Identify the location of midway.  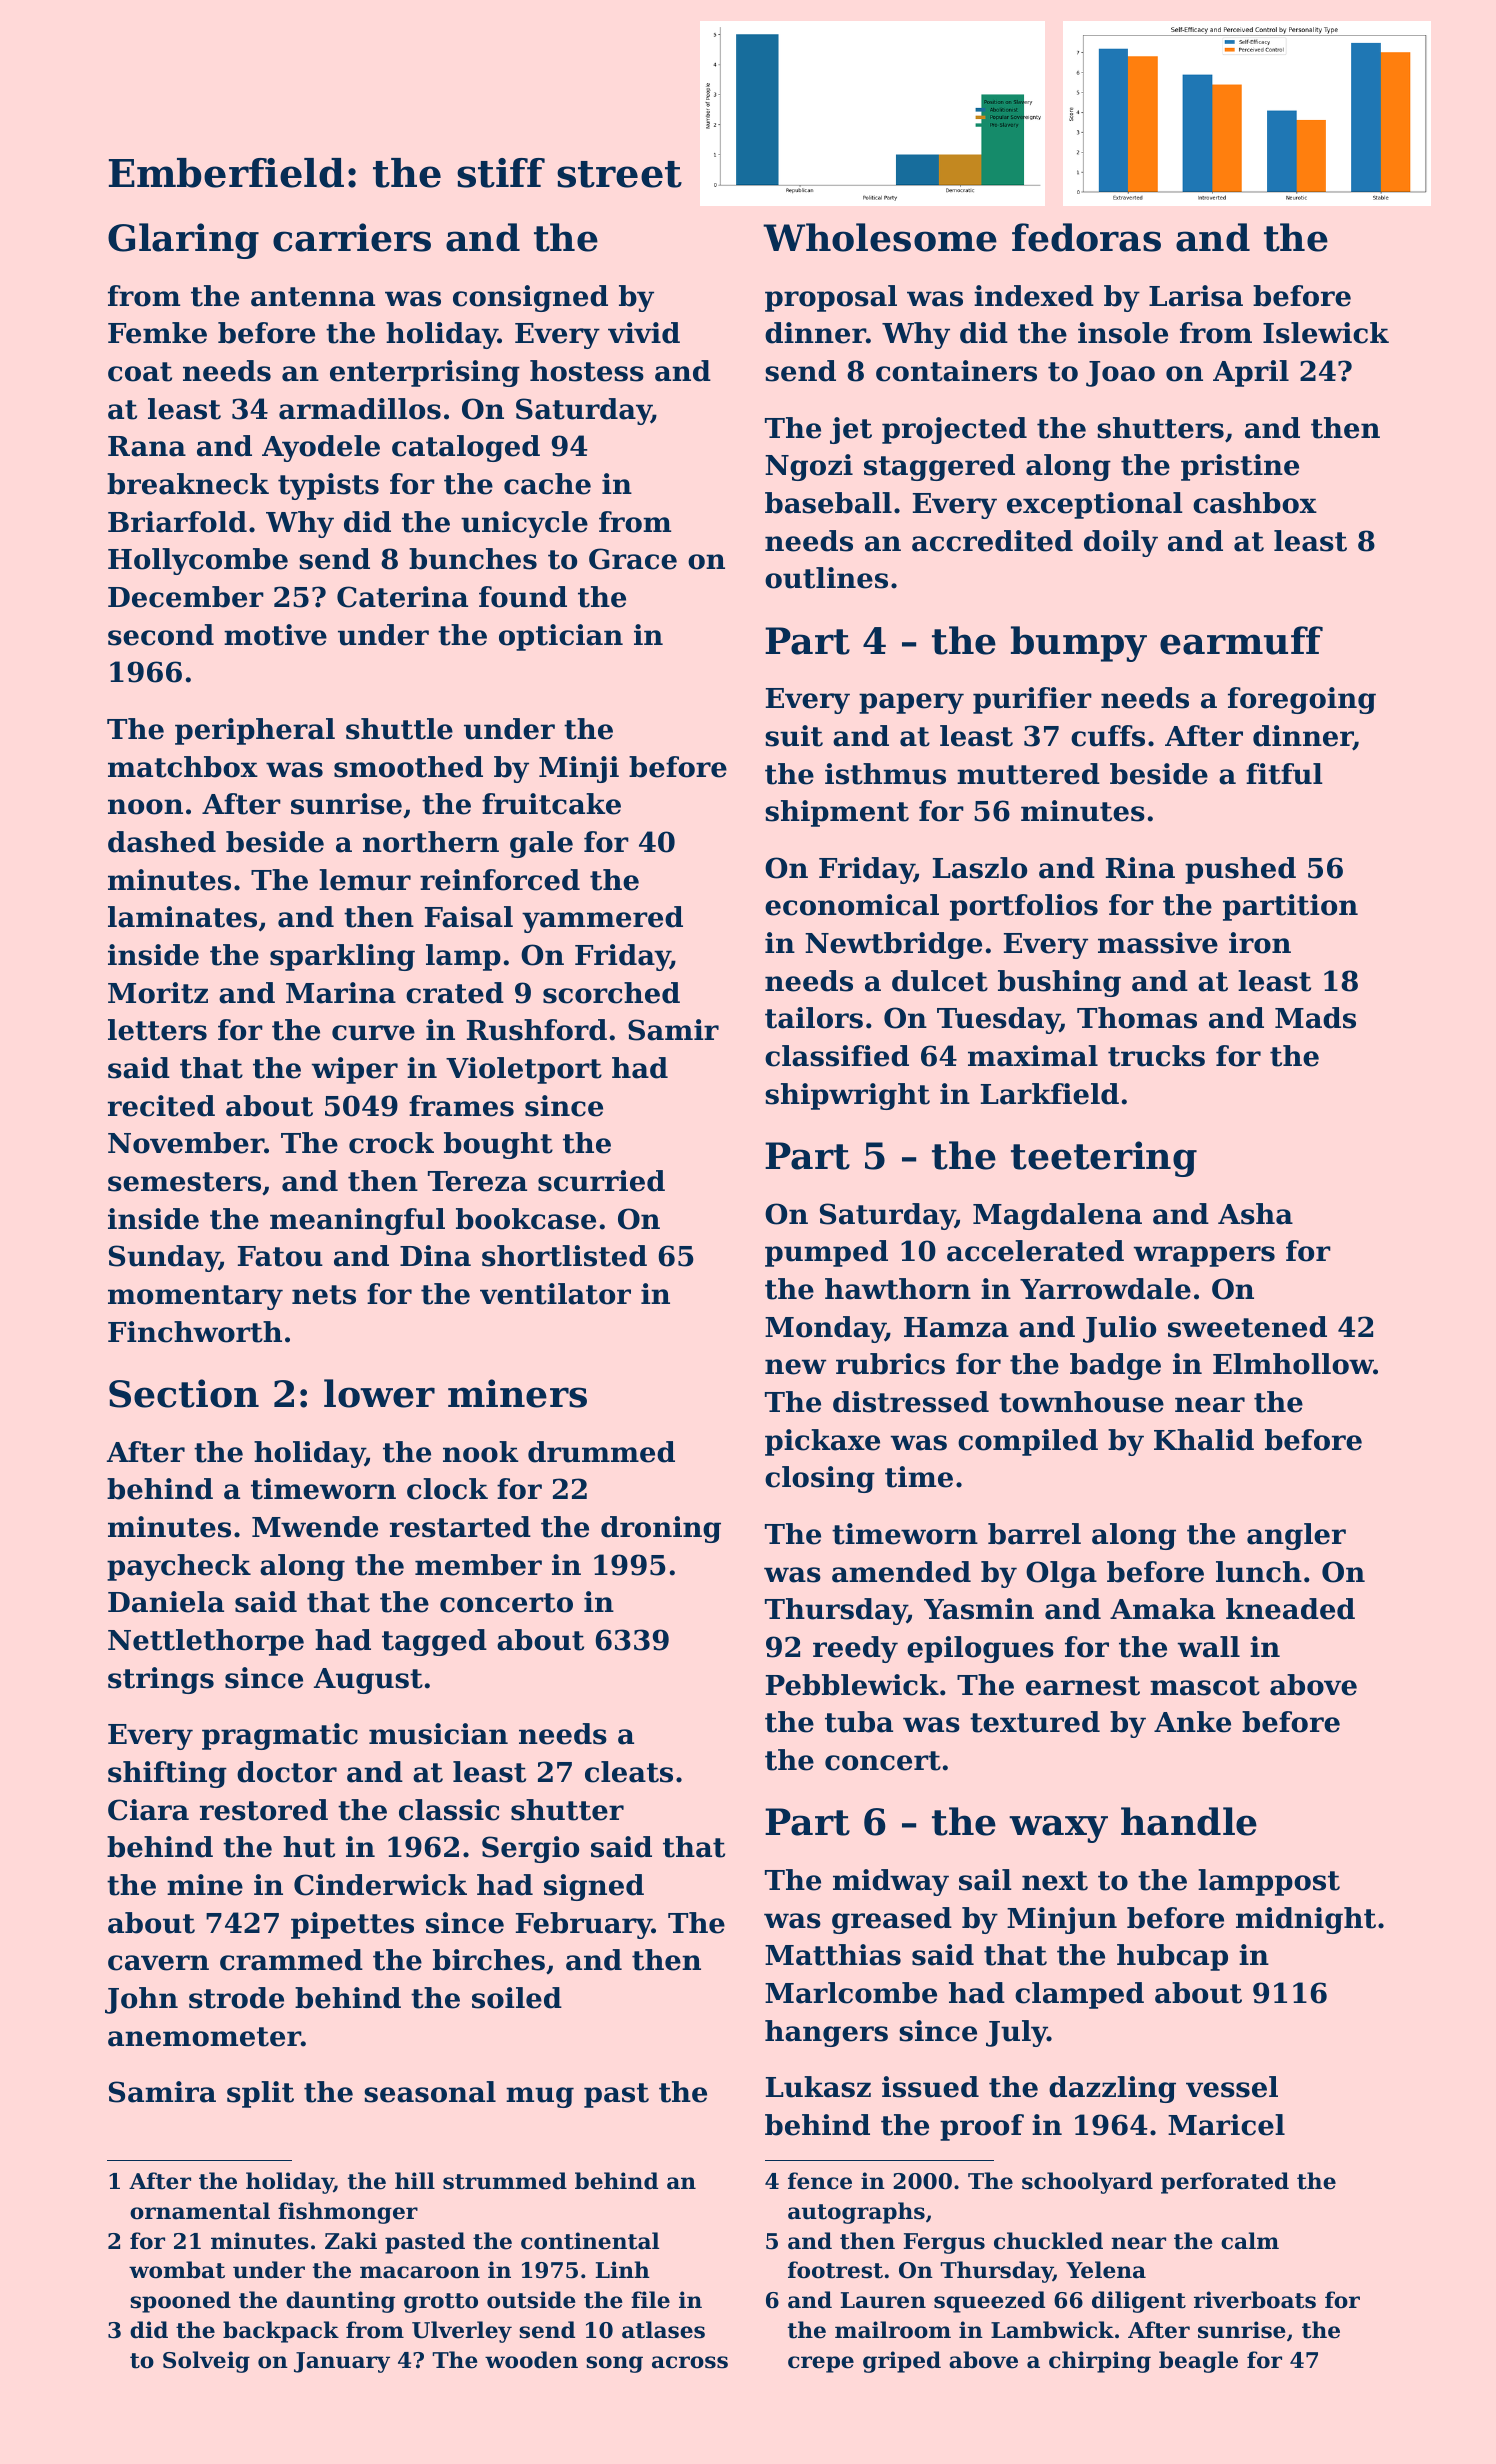
(891, 1882).
